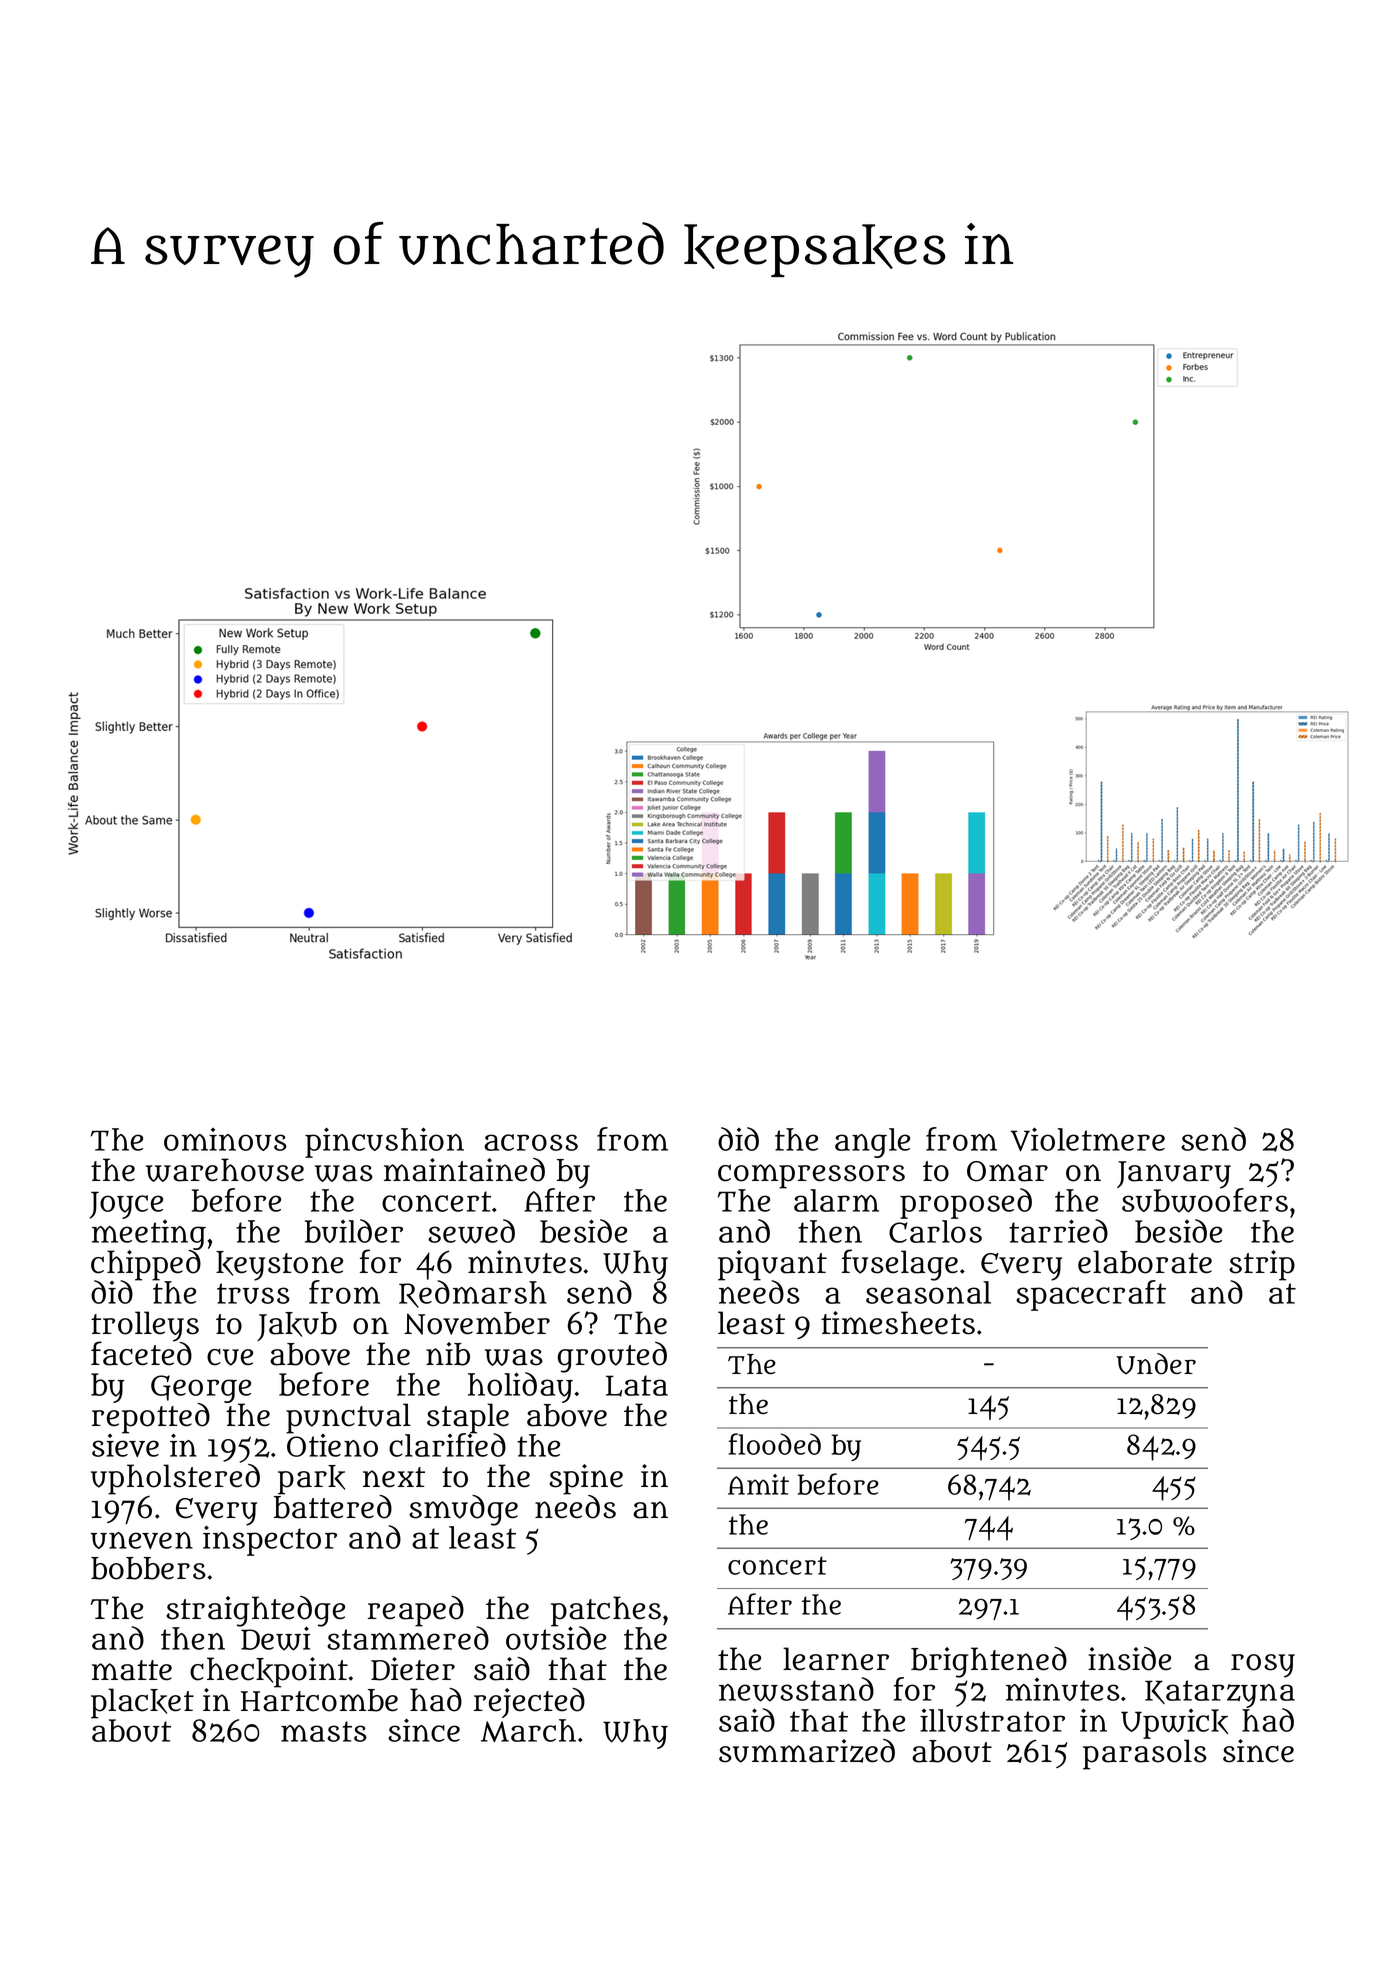 The height and width of the screenshot is (1969, 1386). What do you see at coordinates (384, 1142) in the screenshot?
I see `pincushion` at bounding box center [384, 1142].
